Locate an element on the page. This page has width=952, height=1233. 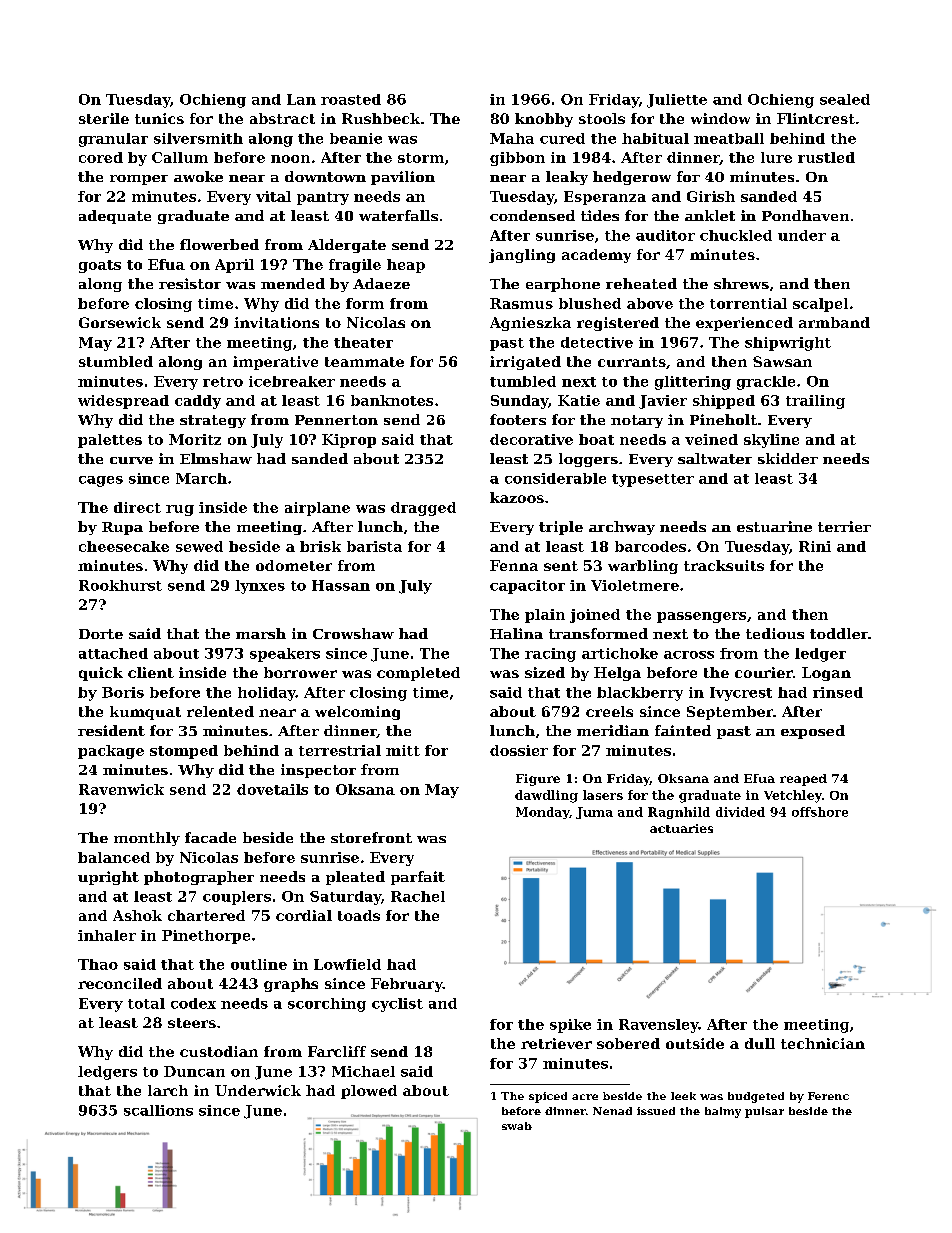
scallions is located at coordinates (158, 1110).
